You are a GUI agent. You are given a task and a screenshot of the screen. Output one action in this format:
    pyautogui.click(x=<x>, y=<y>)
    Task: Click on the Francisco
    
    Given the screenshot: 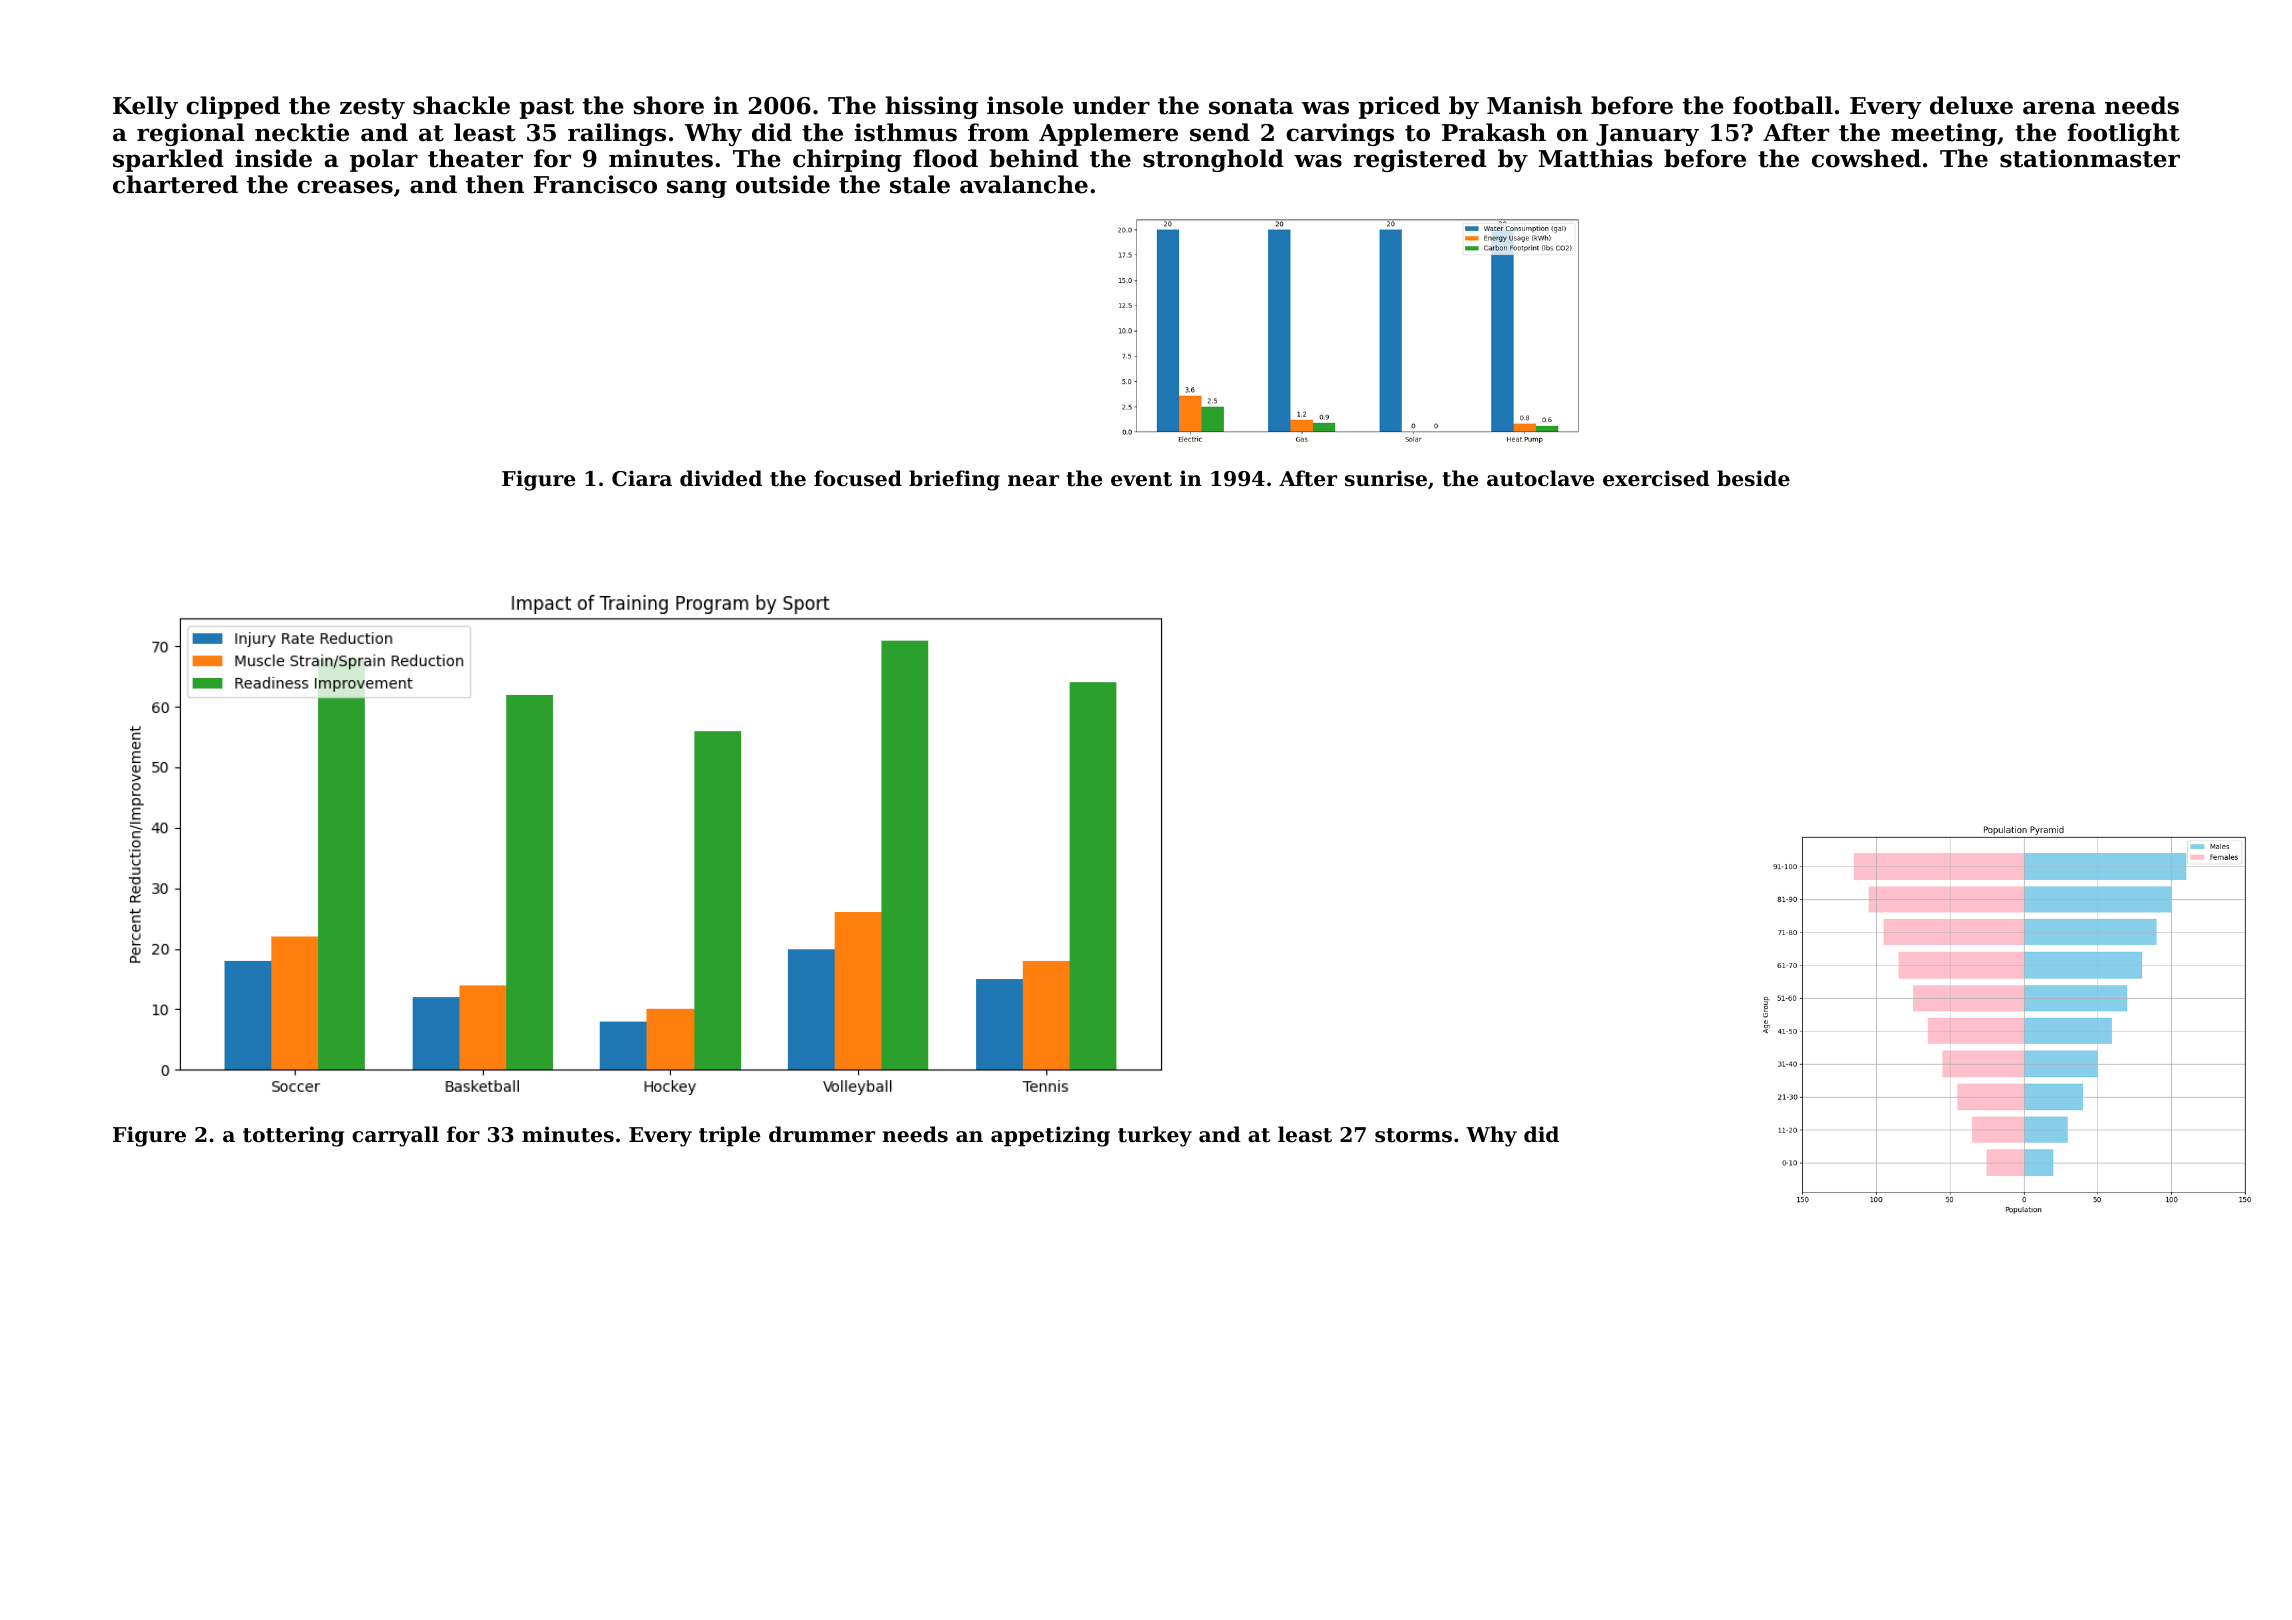 What is the action you would take?
    pyautogui.click(x=595, y=184)
